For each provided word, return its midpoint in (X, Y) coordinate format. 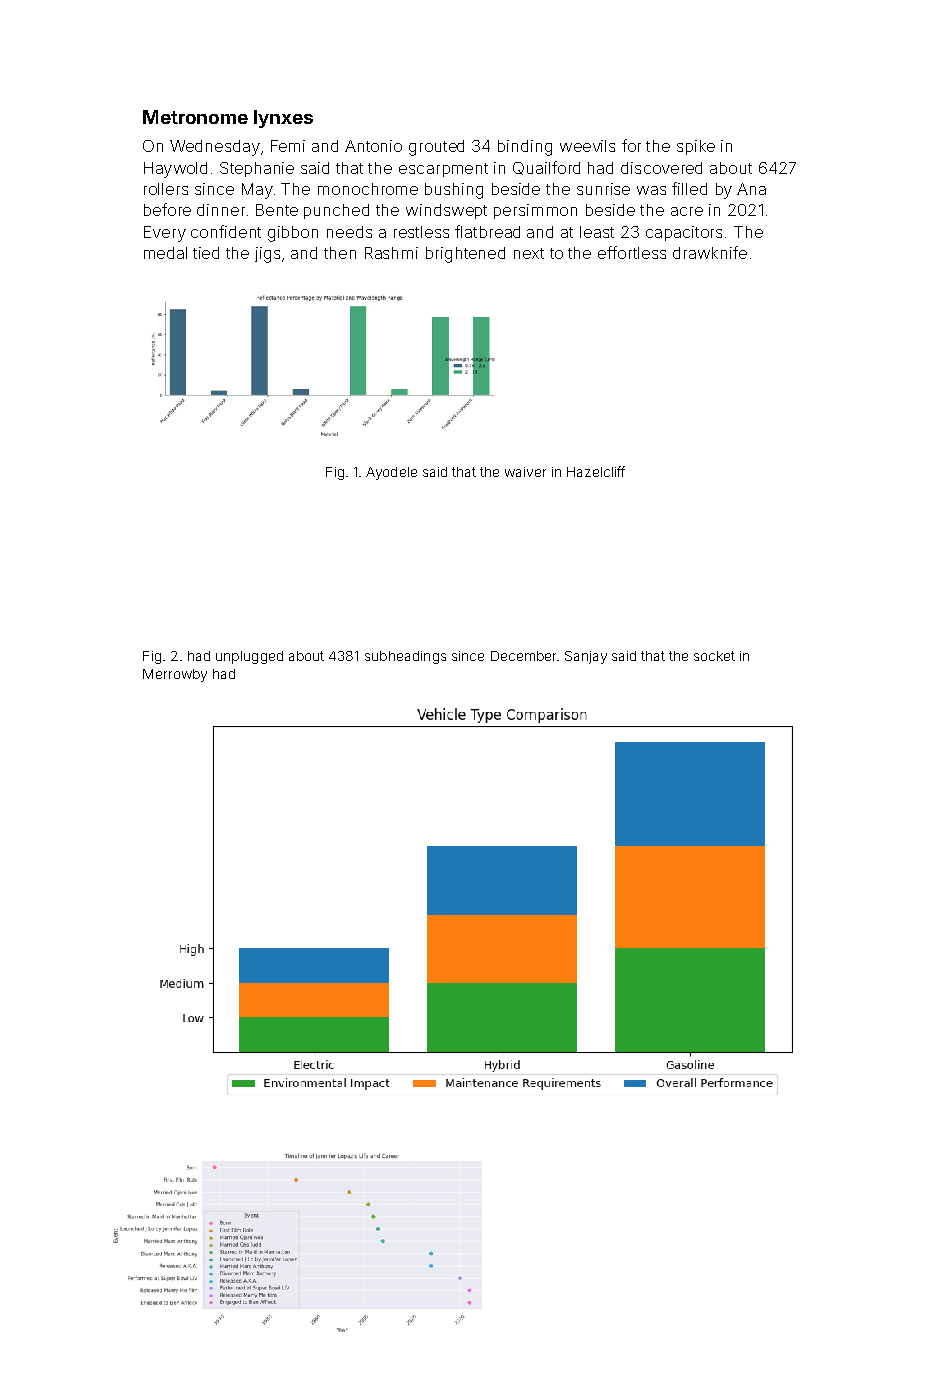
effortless (632, 252)
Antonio (373, 146)
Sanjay (586, 657)
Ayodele (391, 473)
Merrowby (175, 675)
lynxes (283, 119)
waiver (525, 472)
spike (696, 147)
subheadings (405, 657)
